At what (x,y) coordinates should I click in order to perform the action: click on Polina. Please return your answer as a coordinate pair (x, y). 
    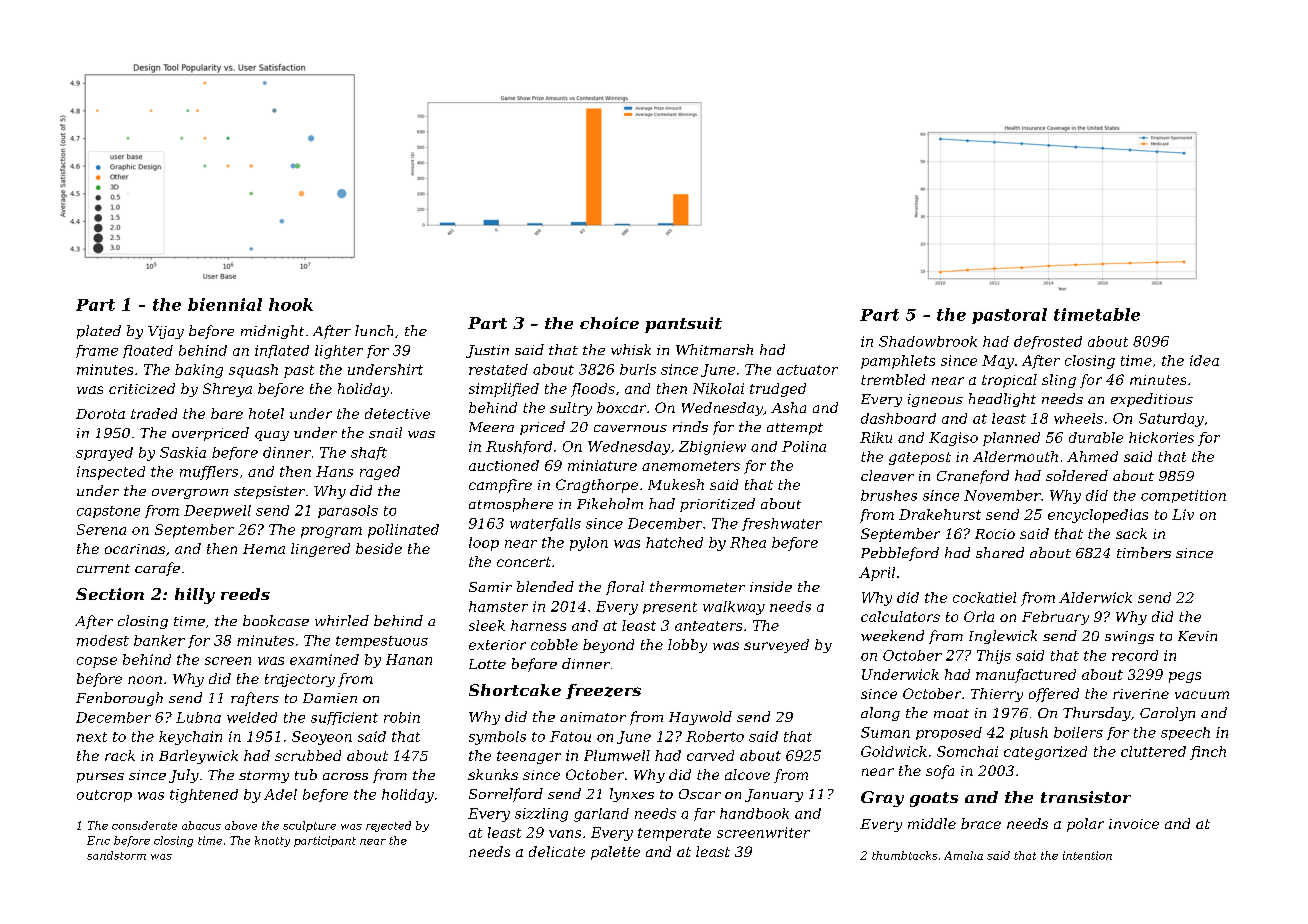
    Looking at the image, I should click on (804, 446).
